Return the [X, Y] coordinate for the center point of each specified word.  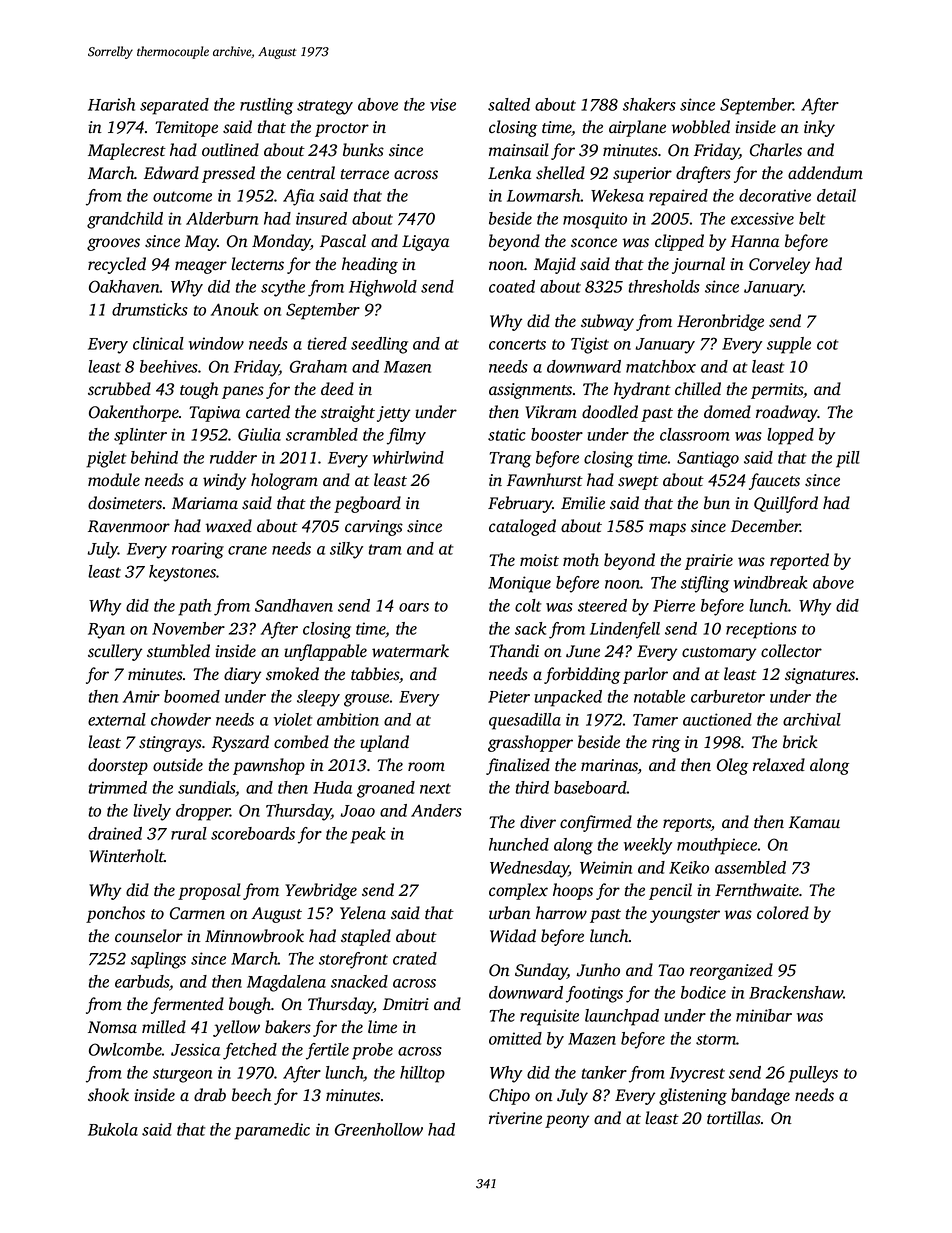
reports [687, 825]
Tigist [590, 345]
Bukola [113, 1129]
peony [567, 1121]
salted [509, 104]
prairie [709, 562]
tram [385, 549]
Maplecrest [127, 151]
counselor [149, 936]
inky [819, 128]
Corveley [779, 265]
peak [367, 835]
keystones [182, 573]
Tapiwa [214, 414]
